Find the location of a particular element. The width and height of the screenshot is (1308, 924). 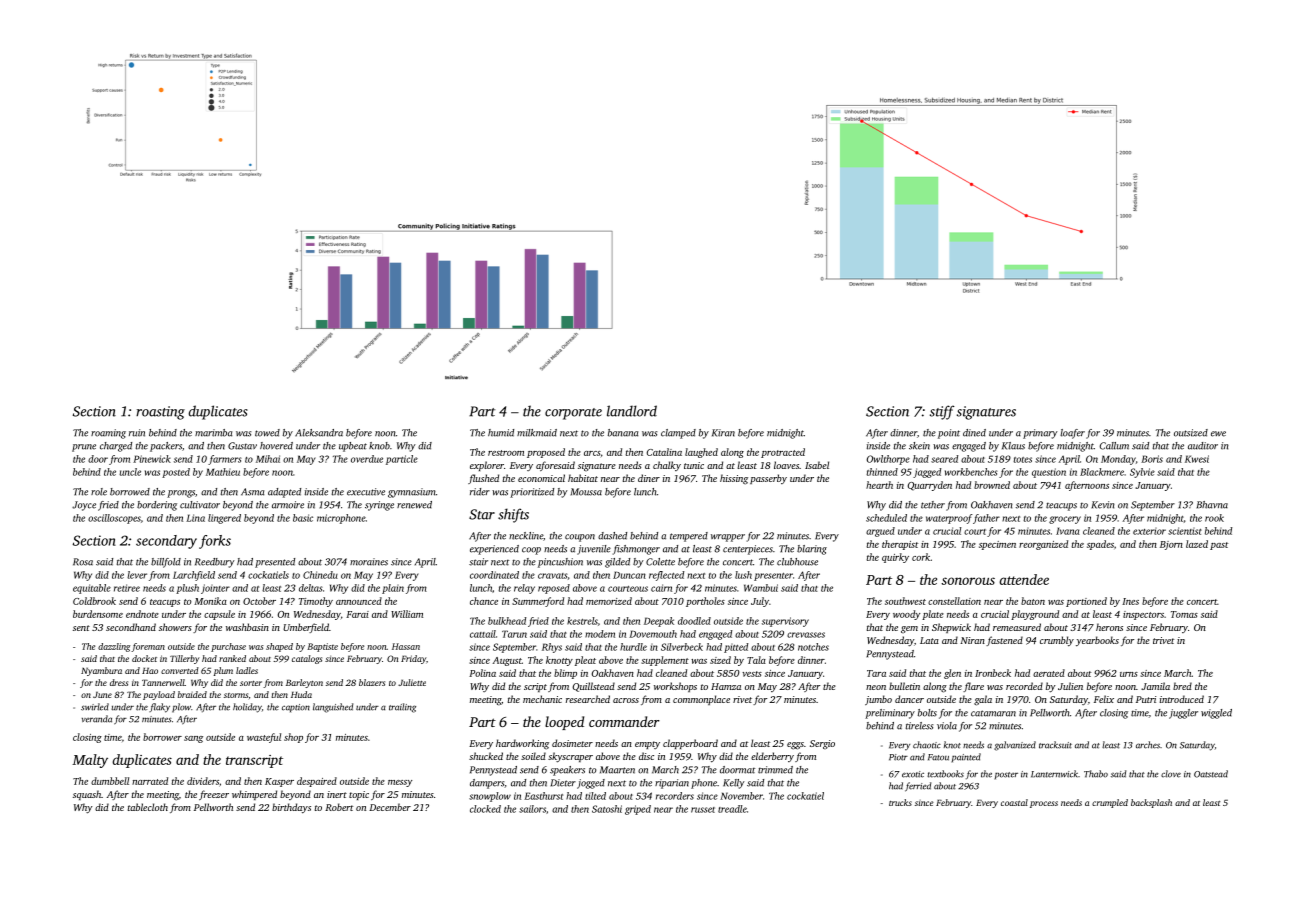

Monika is located at coordinates (210, 601).
